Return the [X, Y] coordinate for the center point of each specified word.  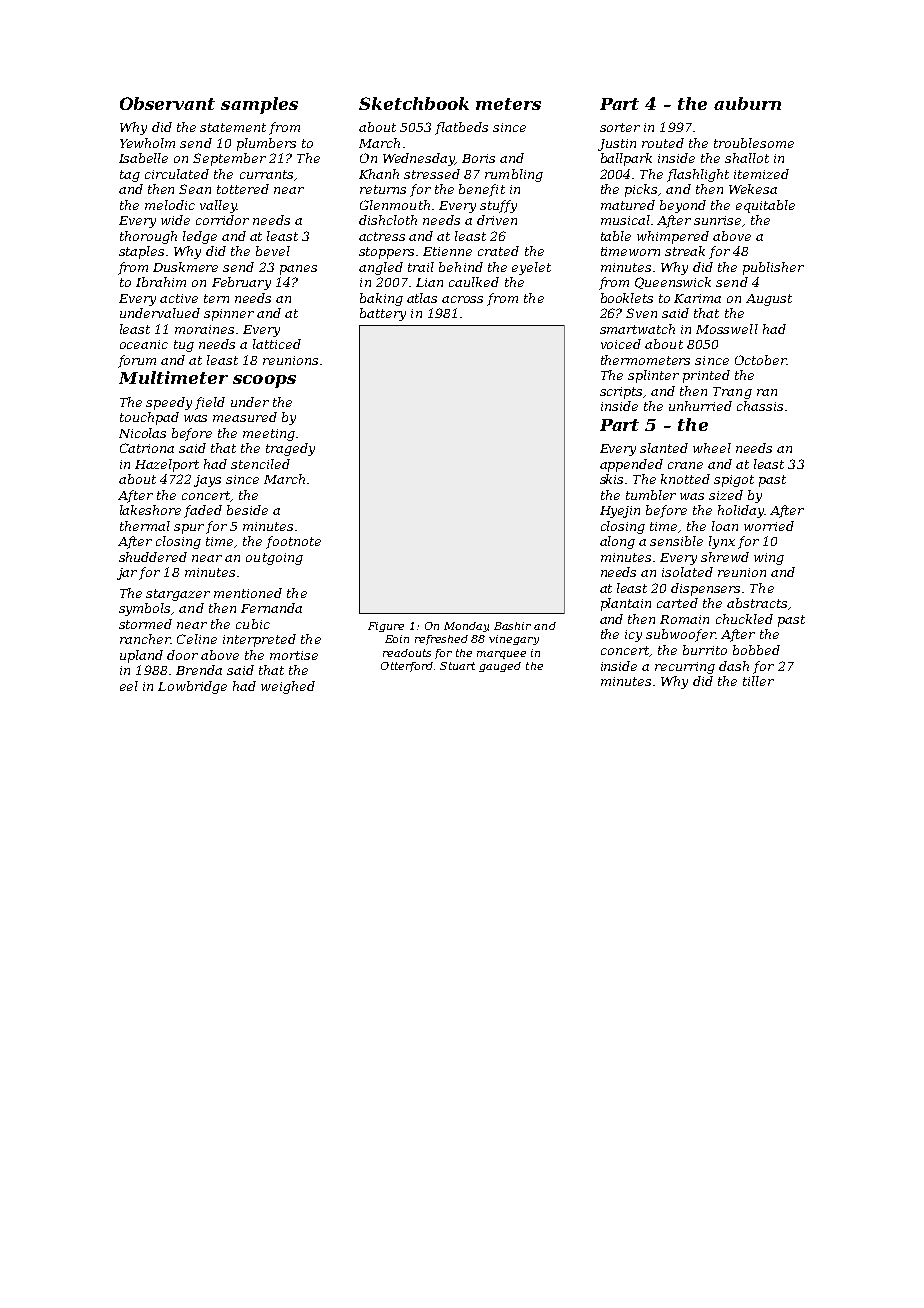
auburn [747, 103]
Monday [466, 627]
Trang [732, 393]
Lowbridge [192, 687]
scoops [264, 381]
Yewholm [147, 143]
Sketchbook [414, 103]
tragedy [290, 449]
